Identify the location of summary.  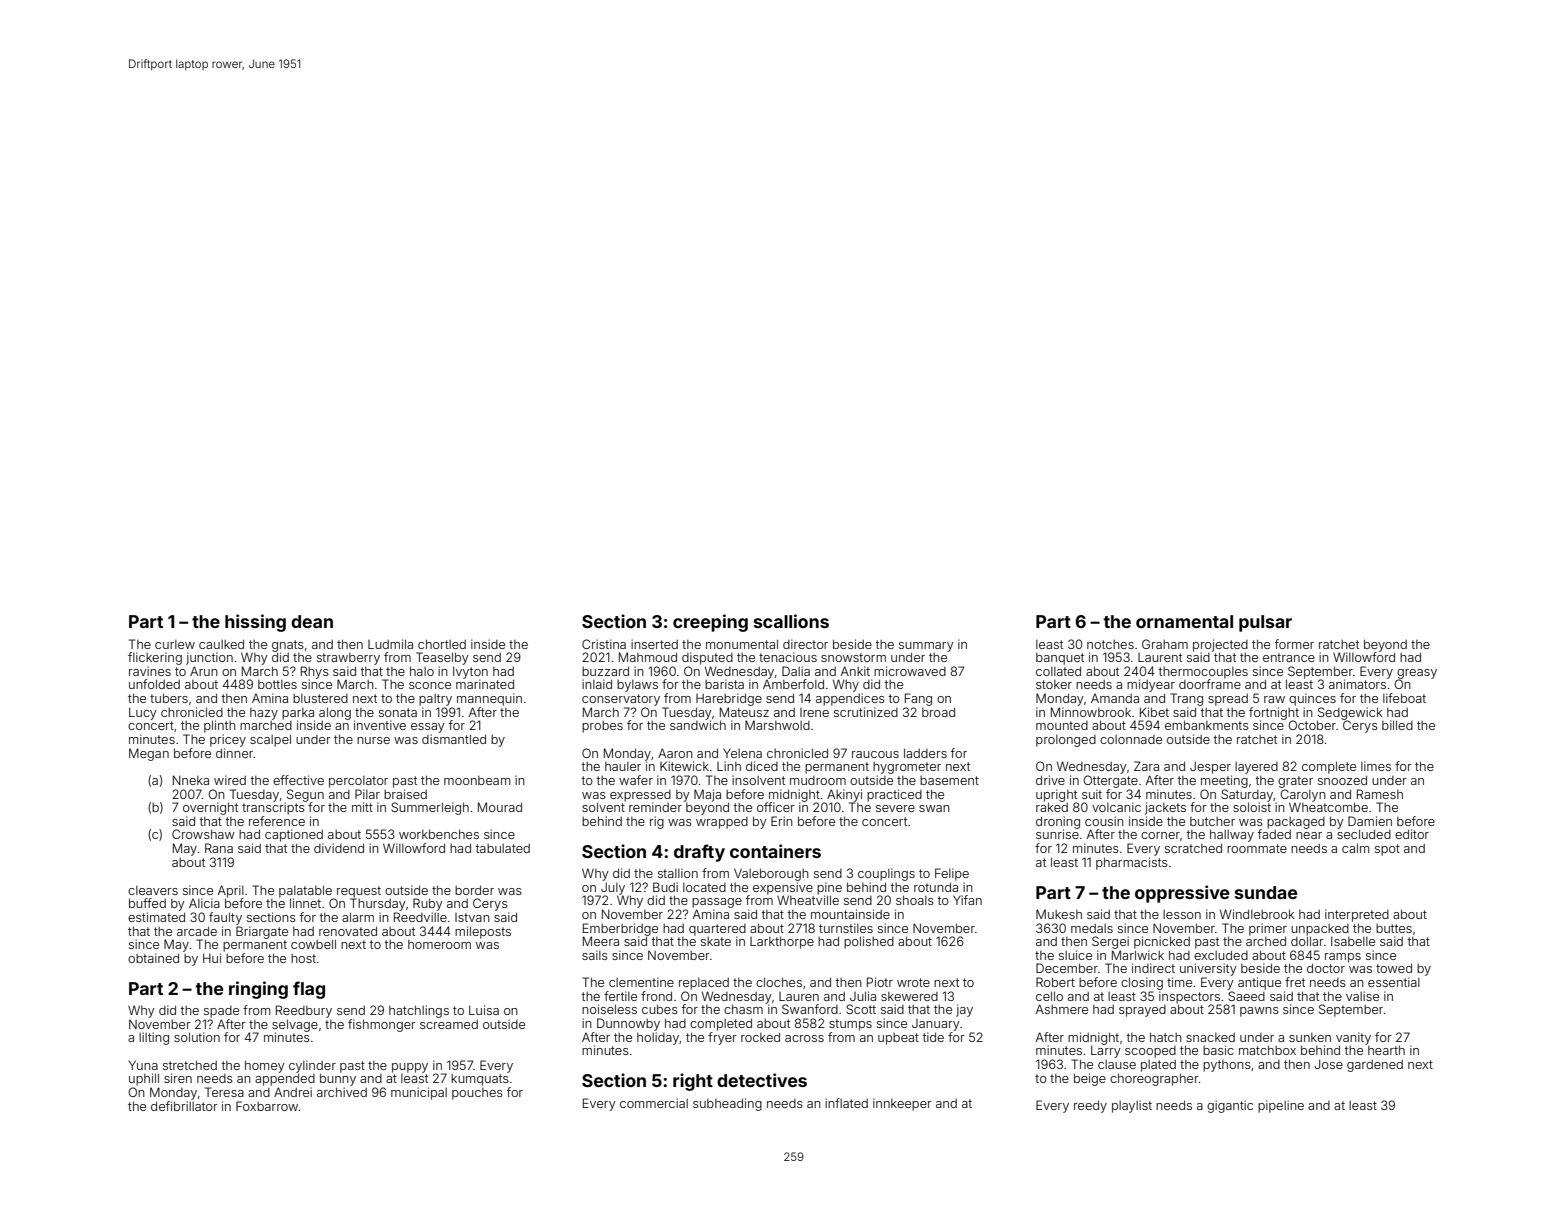
(926, 647).
